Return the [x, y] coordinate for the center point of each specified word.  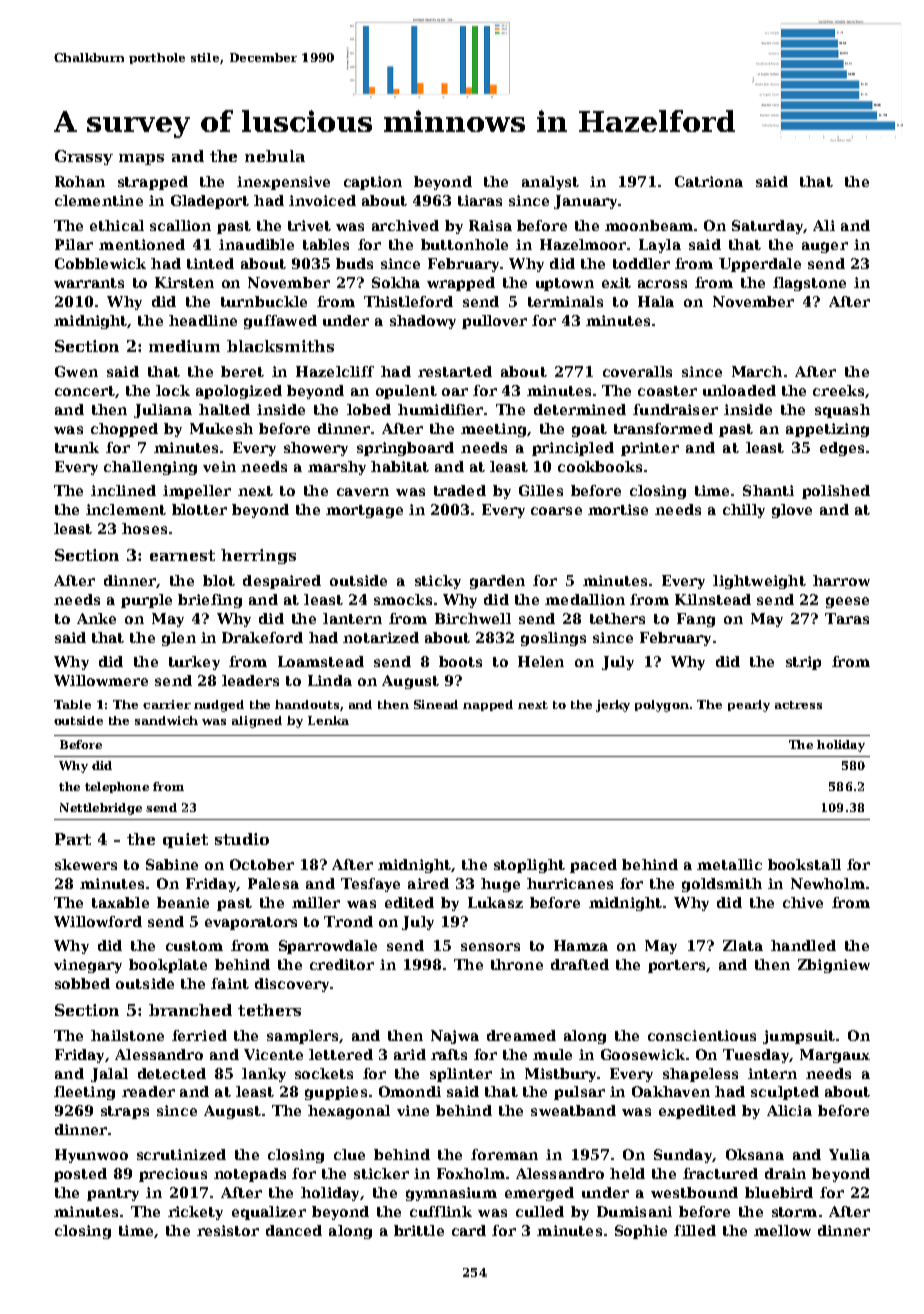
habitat [400, 466]
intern [772, 1073]
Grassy [84, 157]
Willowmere [101, 680]
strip [803, 663]
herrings [258, 556]
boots [460, 661]
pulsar [579, 1093]
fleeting [84, 1093]
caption [373, 183]
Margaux [835, 1056]
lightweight [759, 582]
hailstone [127, 1035]
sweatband [573, 1110]
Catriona [709, 181]
